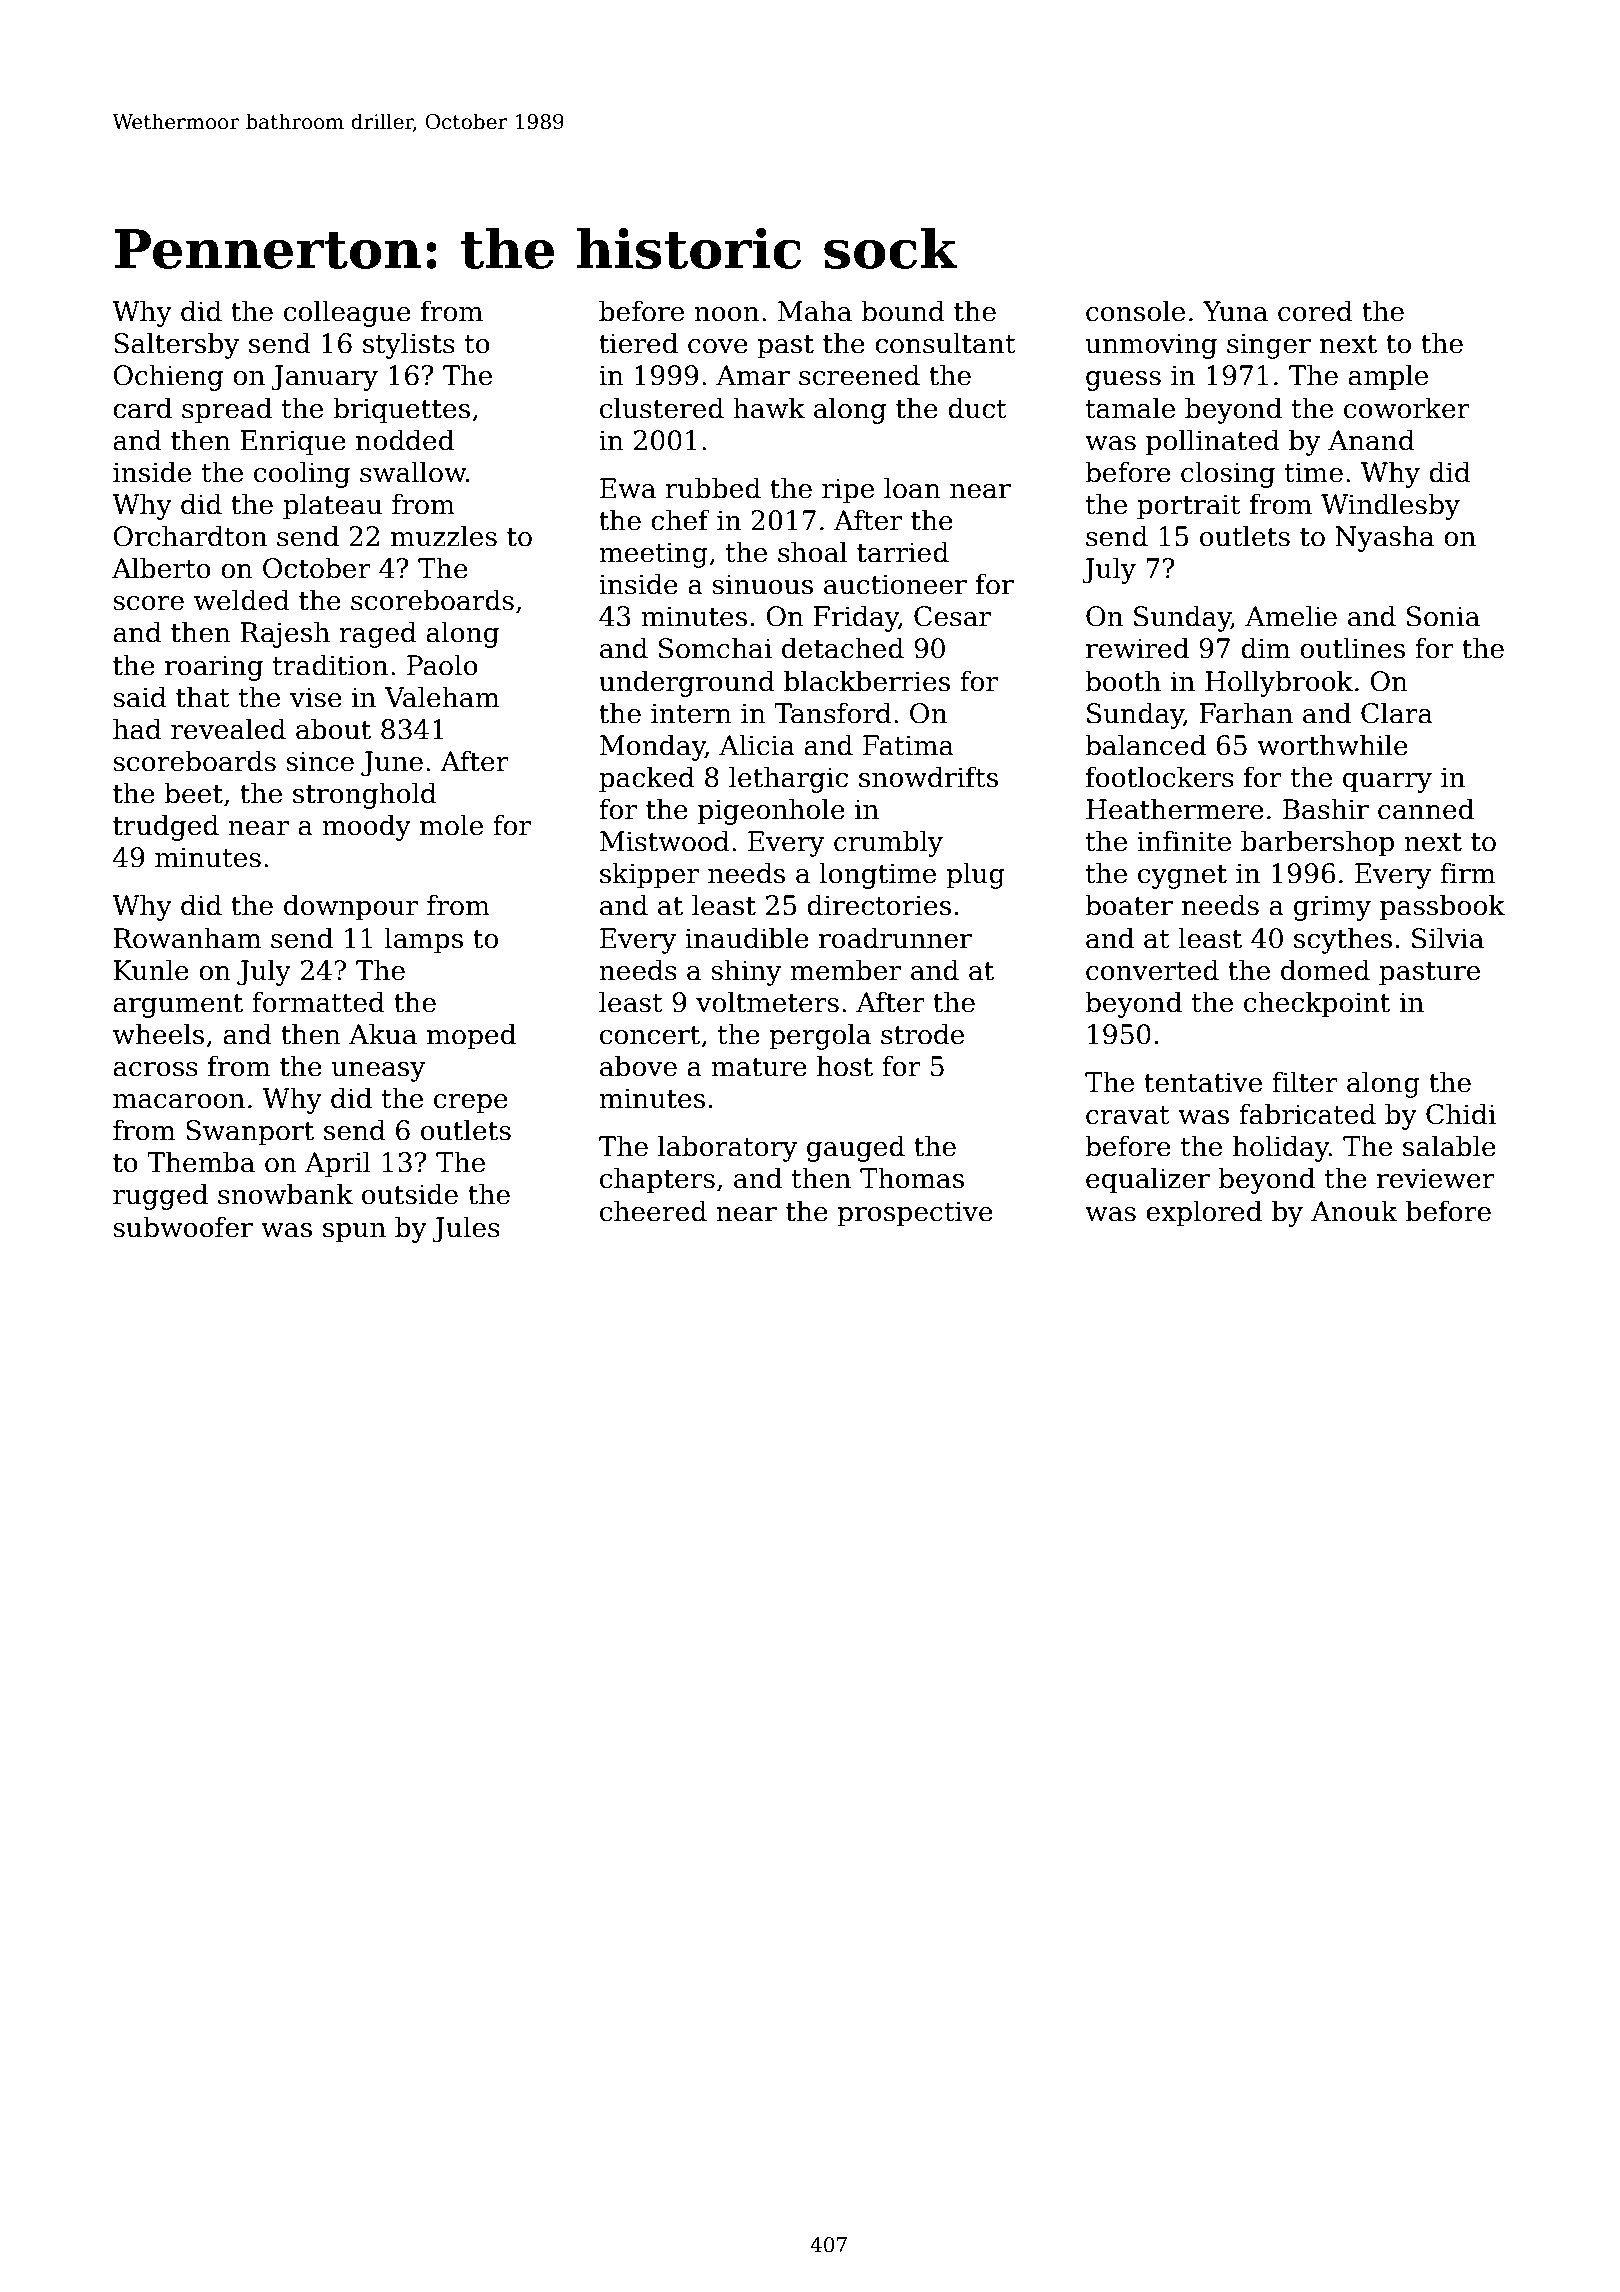 This screenshot has width=1620, height=2292. Describe the element at coordinates (471, 1036) in the screenshot. I see `moped` at that location.
